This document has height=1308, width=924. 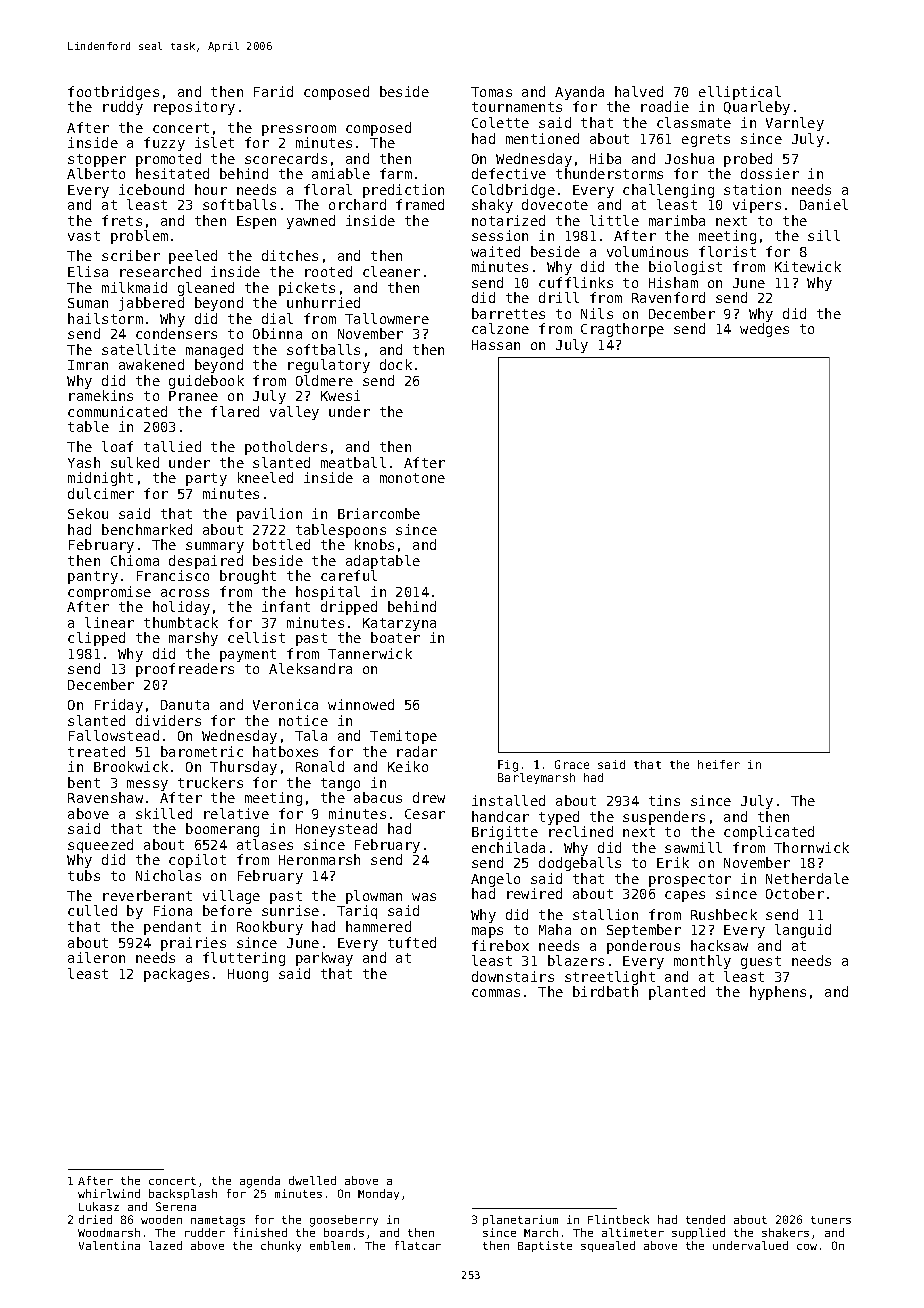 What do you see at coordinates (639, 91) in the document?
I see `halved` at bounding box center [639, 91].
